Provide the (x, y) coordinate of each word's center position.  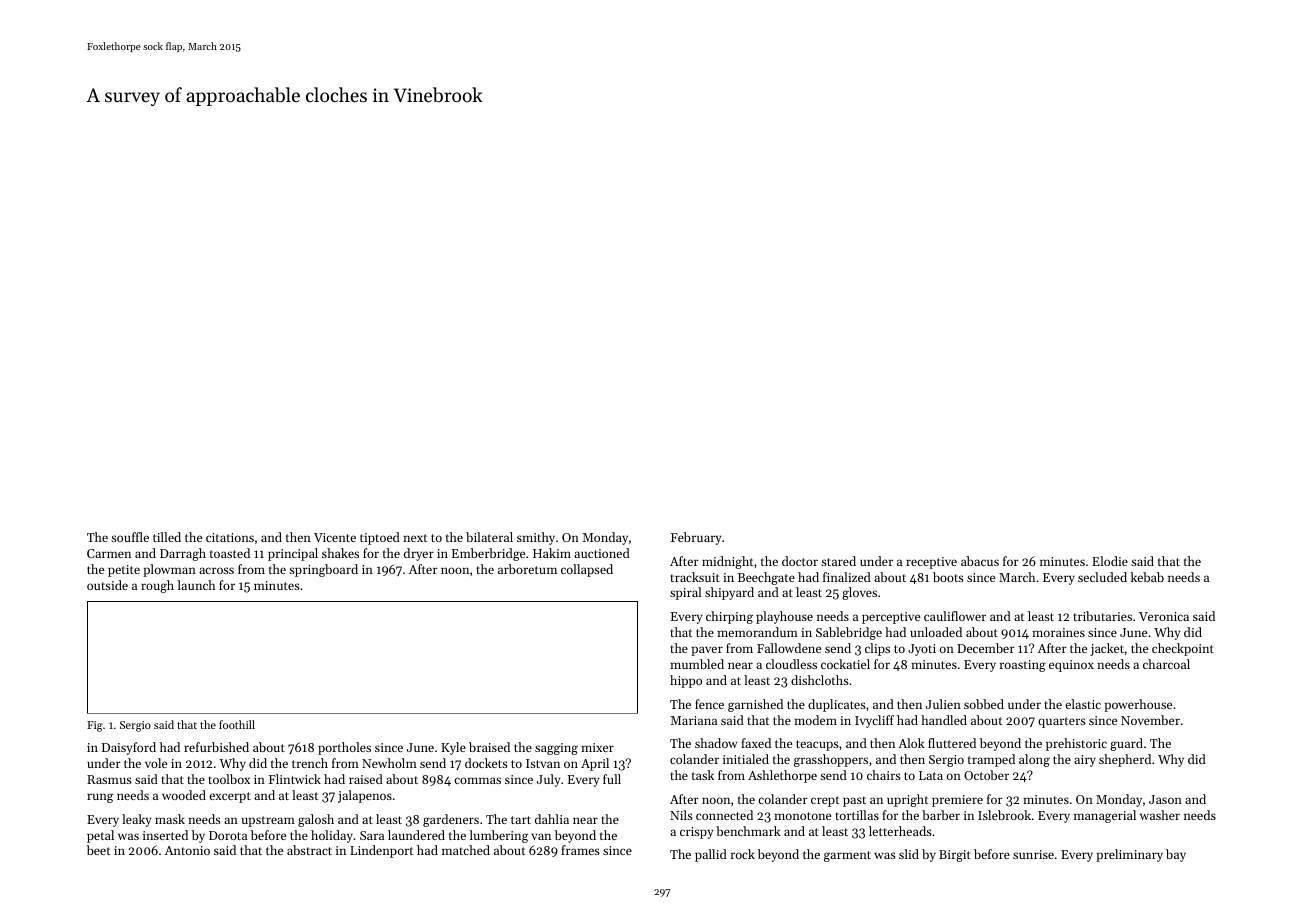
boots (948, 577)
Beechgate (766, 578)
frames (580, 850)
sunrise (1033, 854)
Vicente (335, 537)
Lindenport (381, 851)
